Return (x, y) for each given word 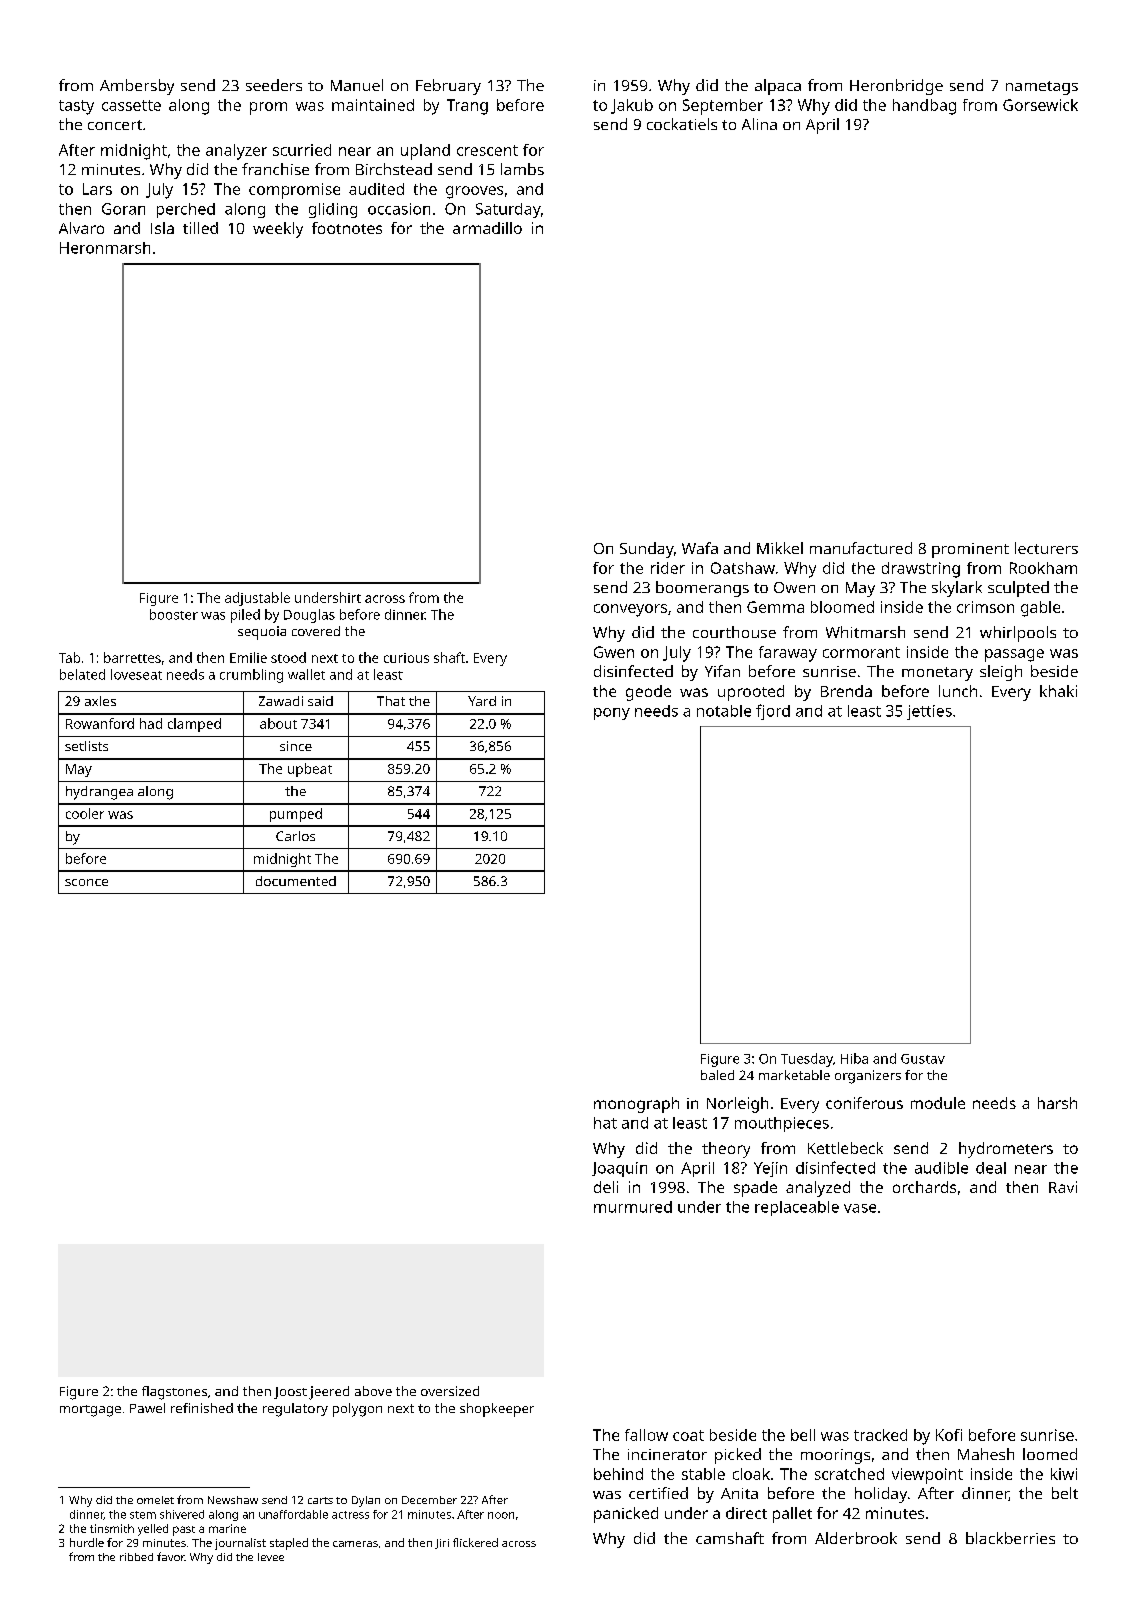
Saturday (508, 210)
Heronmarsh (105, 248)
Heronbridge (896, 87)
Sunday (647, 550)
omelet (155, 1500)
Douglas (309, 616)
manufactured (861, 548)
